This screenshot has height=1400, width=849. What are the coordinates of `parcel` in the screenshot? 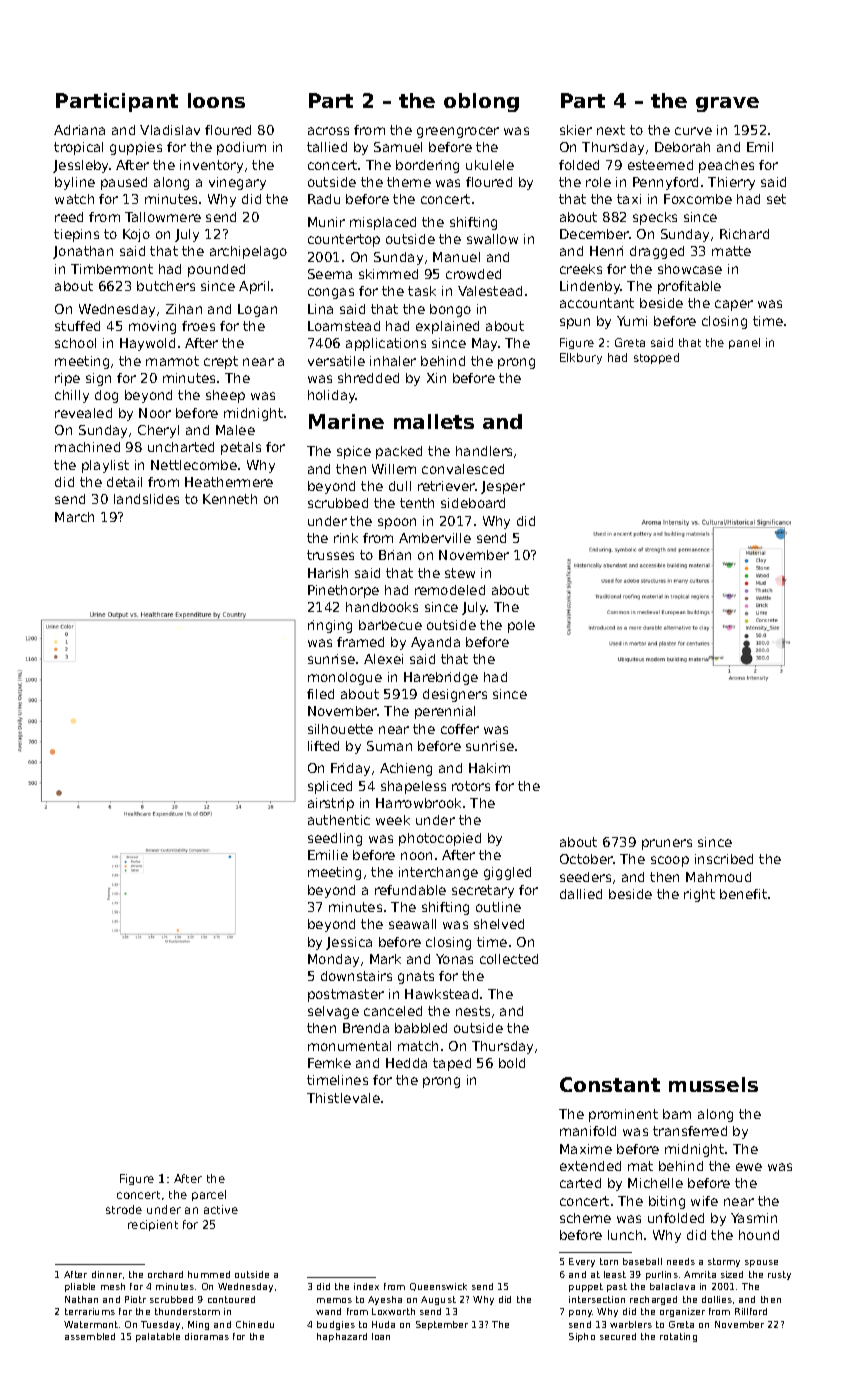 It's located at (209, 1195).
